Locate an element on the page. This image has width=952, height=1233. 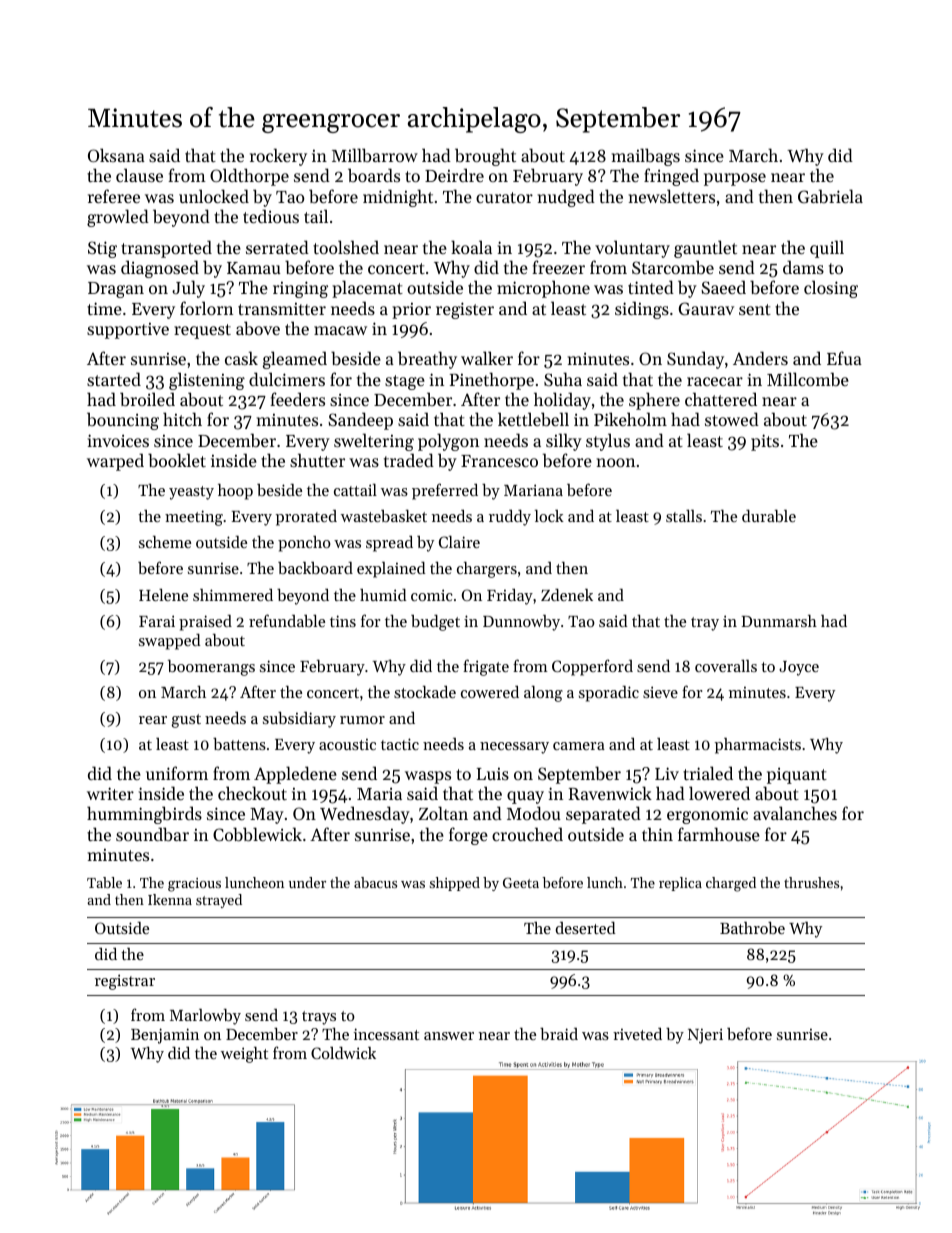
Gabriela is located at coordinates (830, 196).
